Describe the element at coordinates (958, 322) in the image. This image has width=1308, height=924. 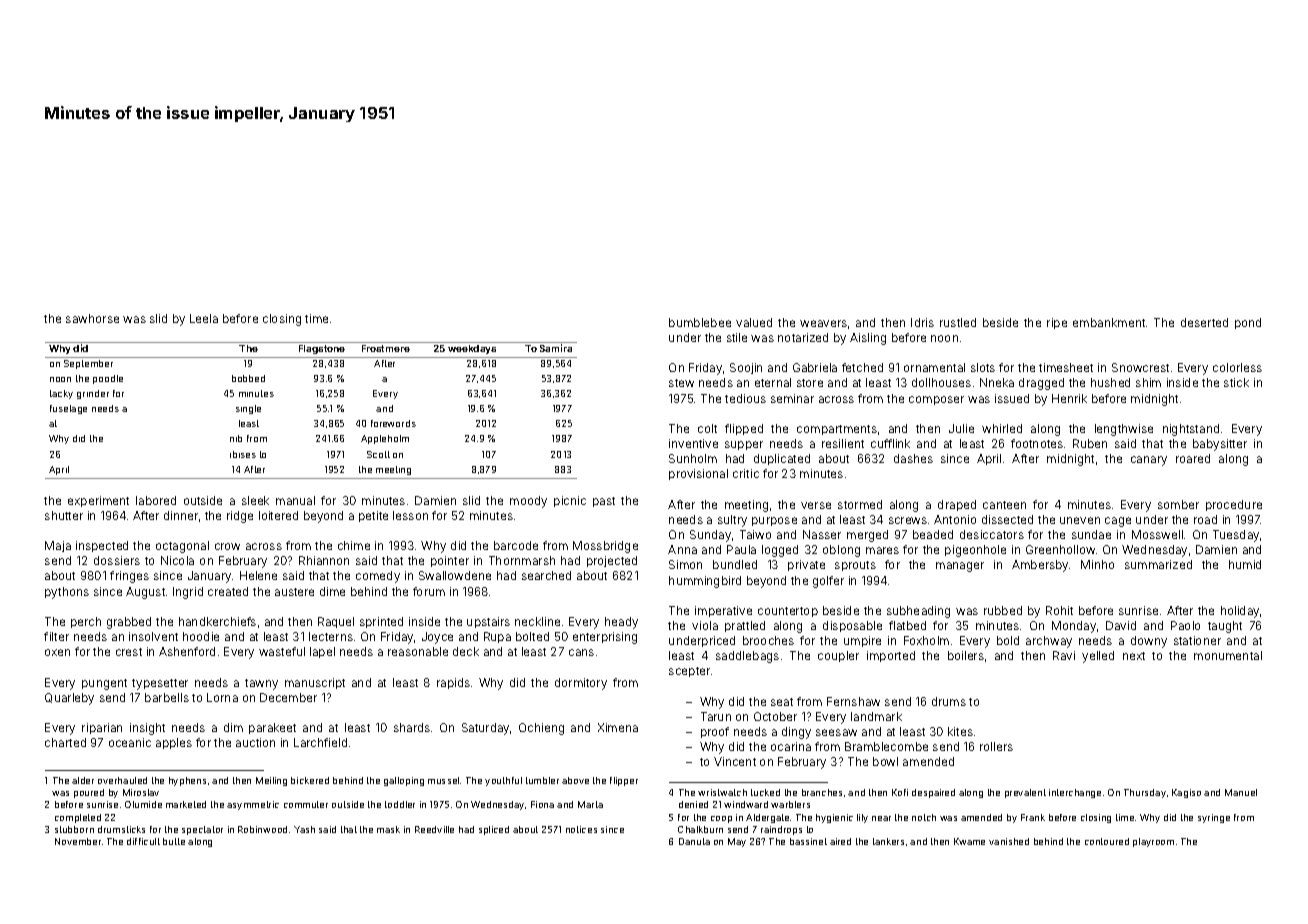
I see `rustled` at that location.
